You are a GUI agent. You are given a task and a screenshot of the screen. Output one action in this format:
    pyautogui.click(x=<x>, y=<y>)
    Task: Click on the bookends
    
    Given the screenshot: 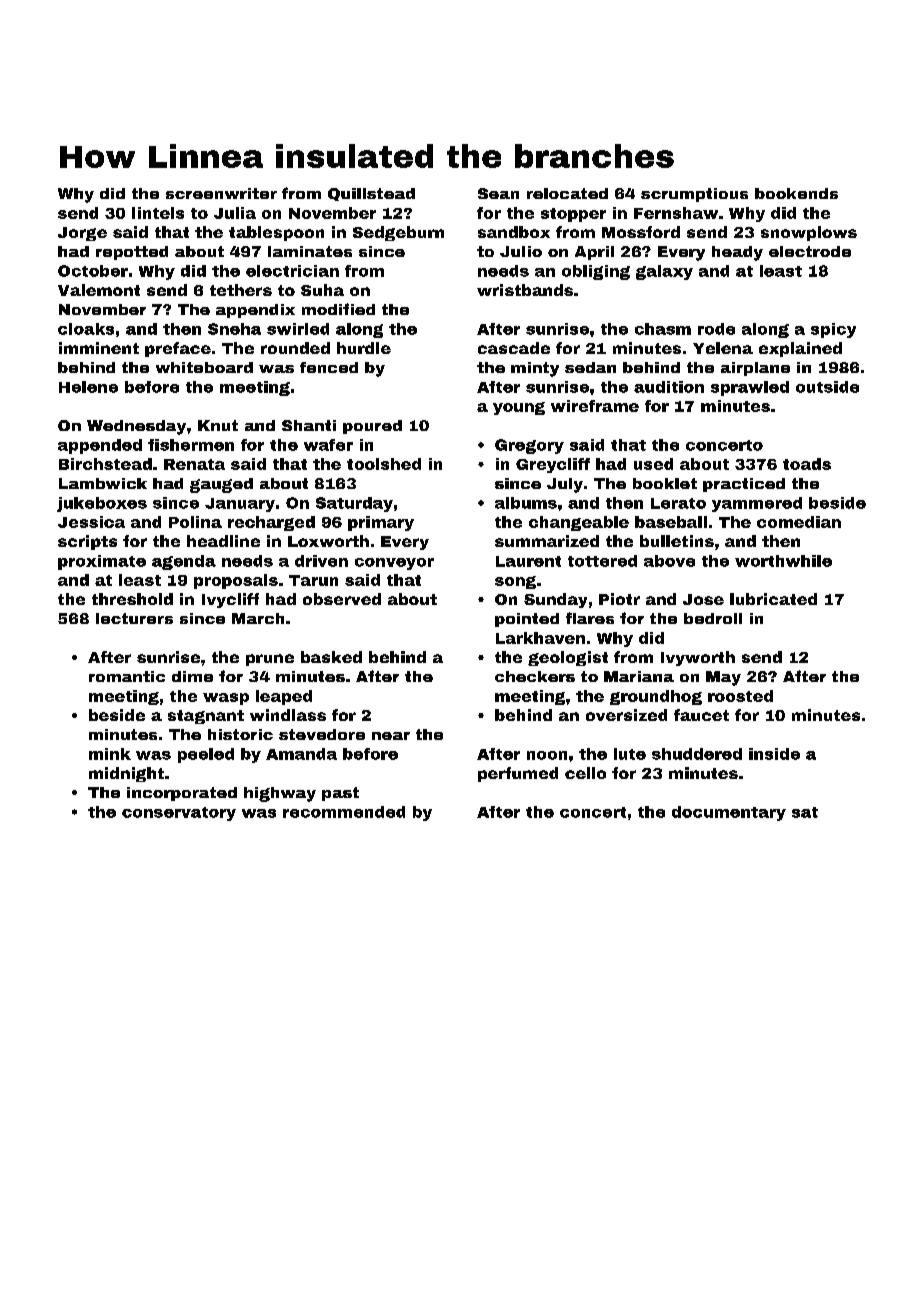 What is the action you would take?
    pyautogui.click(x=796, y=193)
